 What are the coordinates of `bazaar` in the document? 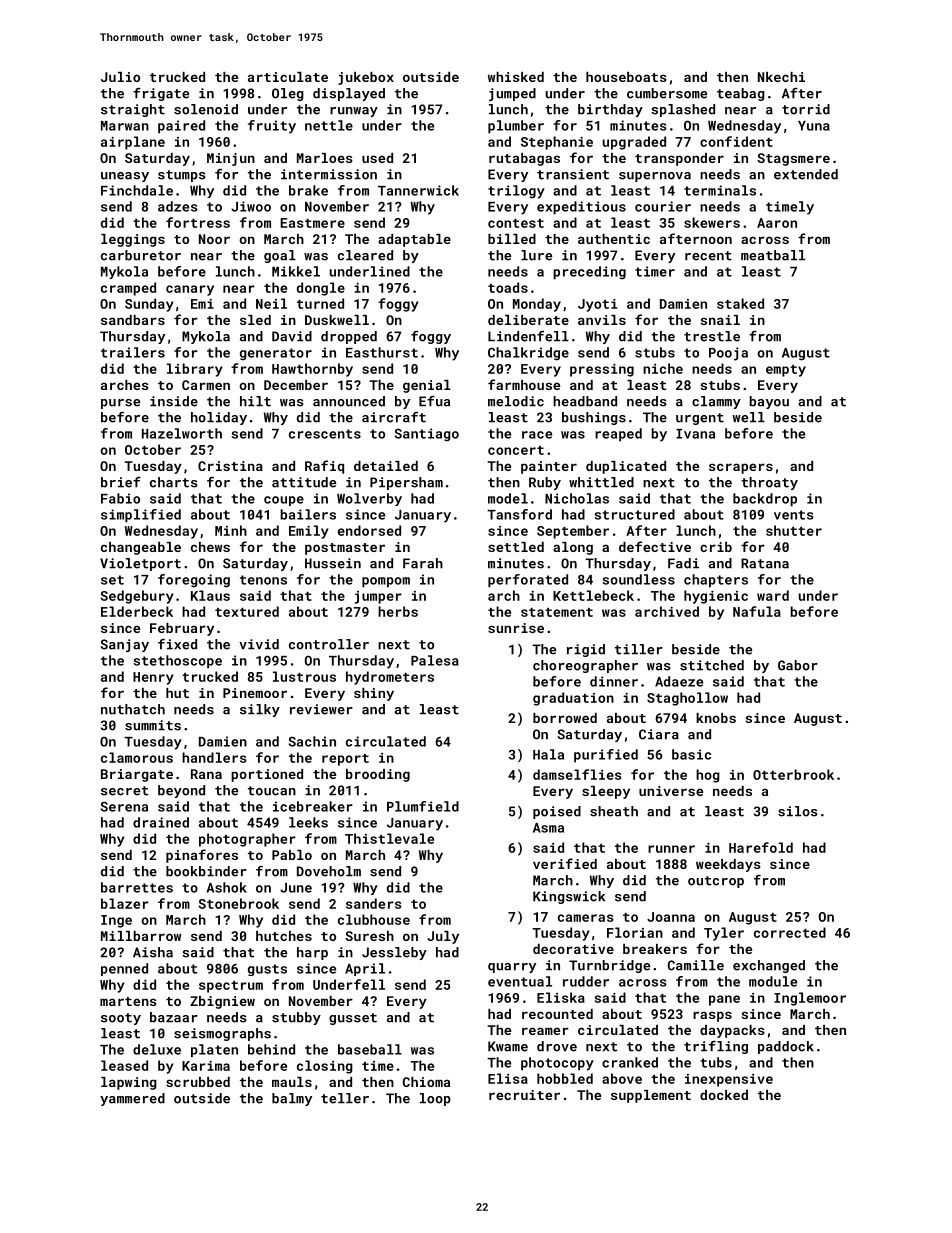 It's located at (174, 1017).
